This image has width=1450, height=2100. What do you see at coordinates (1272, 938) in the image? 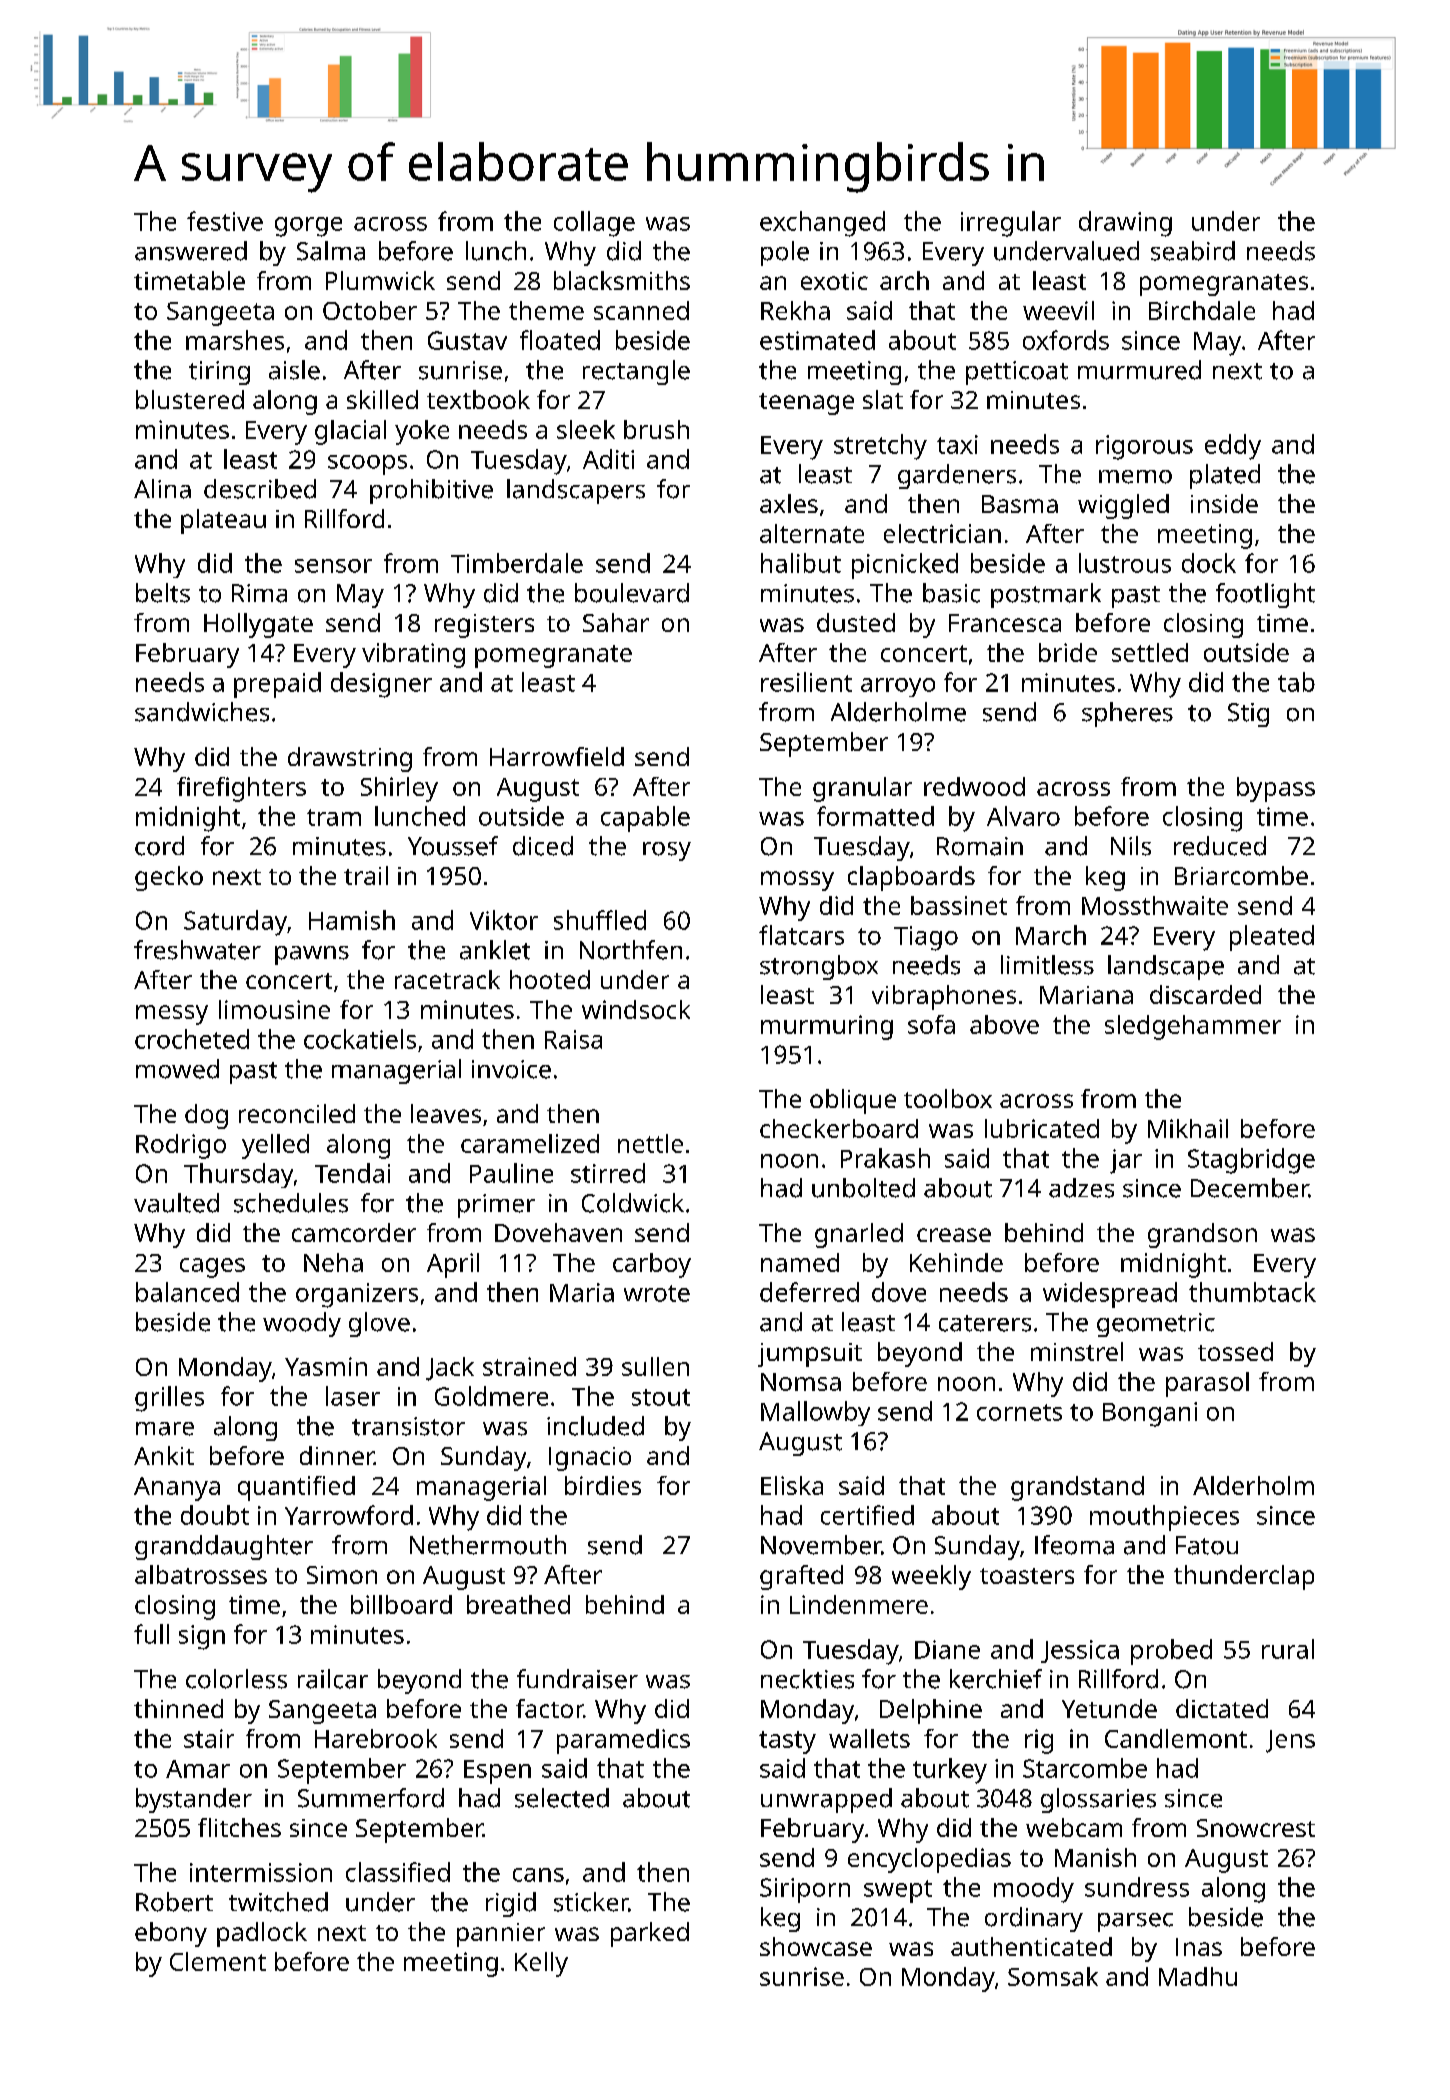
I see `pleated` at bounding box center [1272, 938].
